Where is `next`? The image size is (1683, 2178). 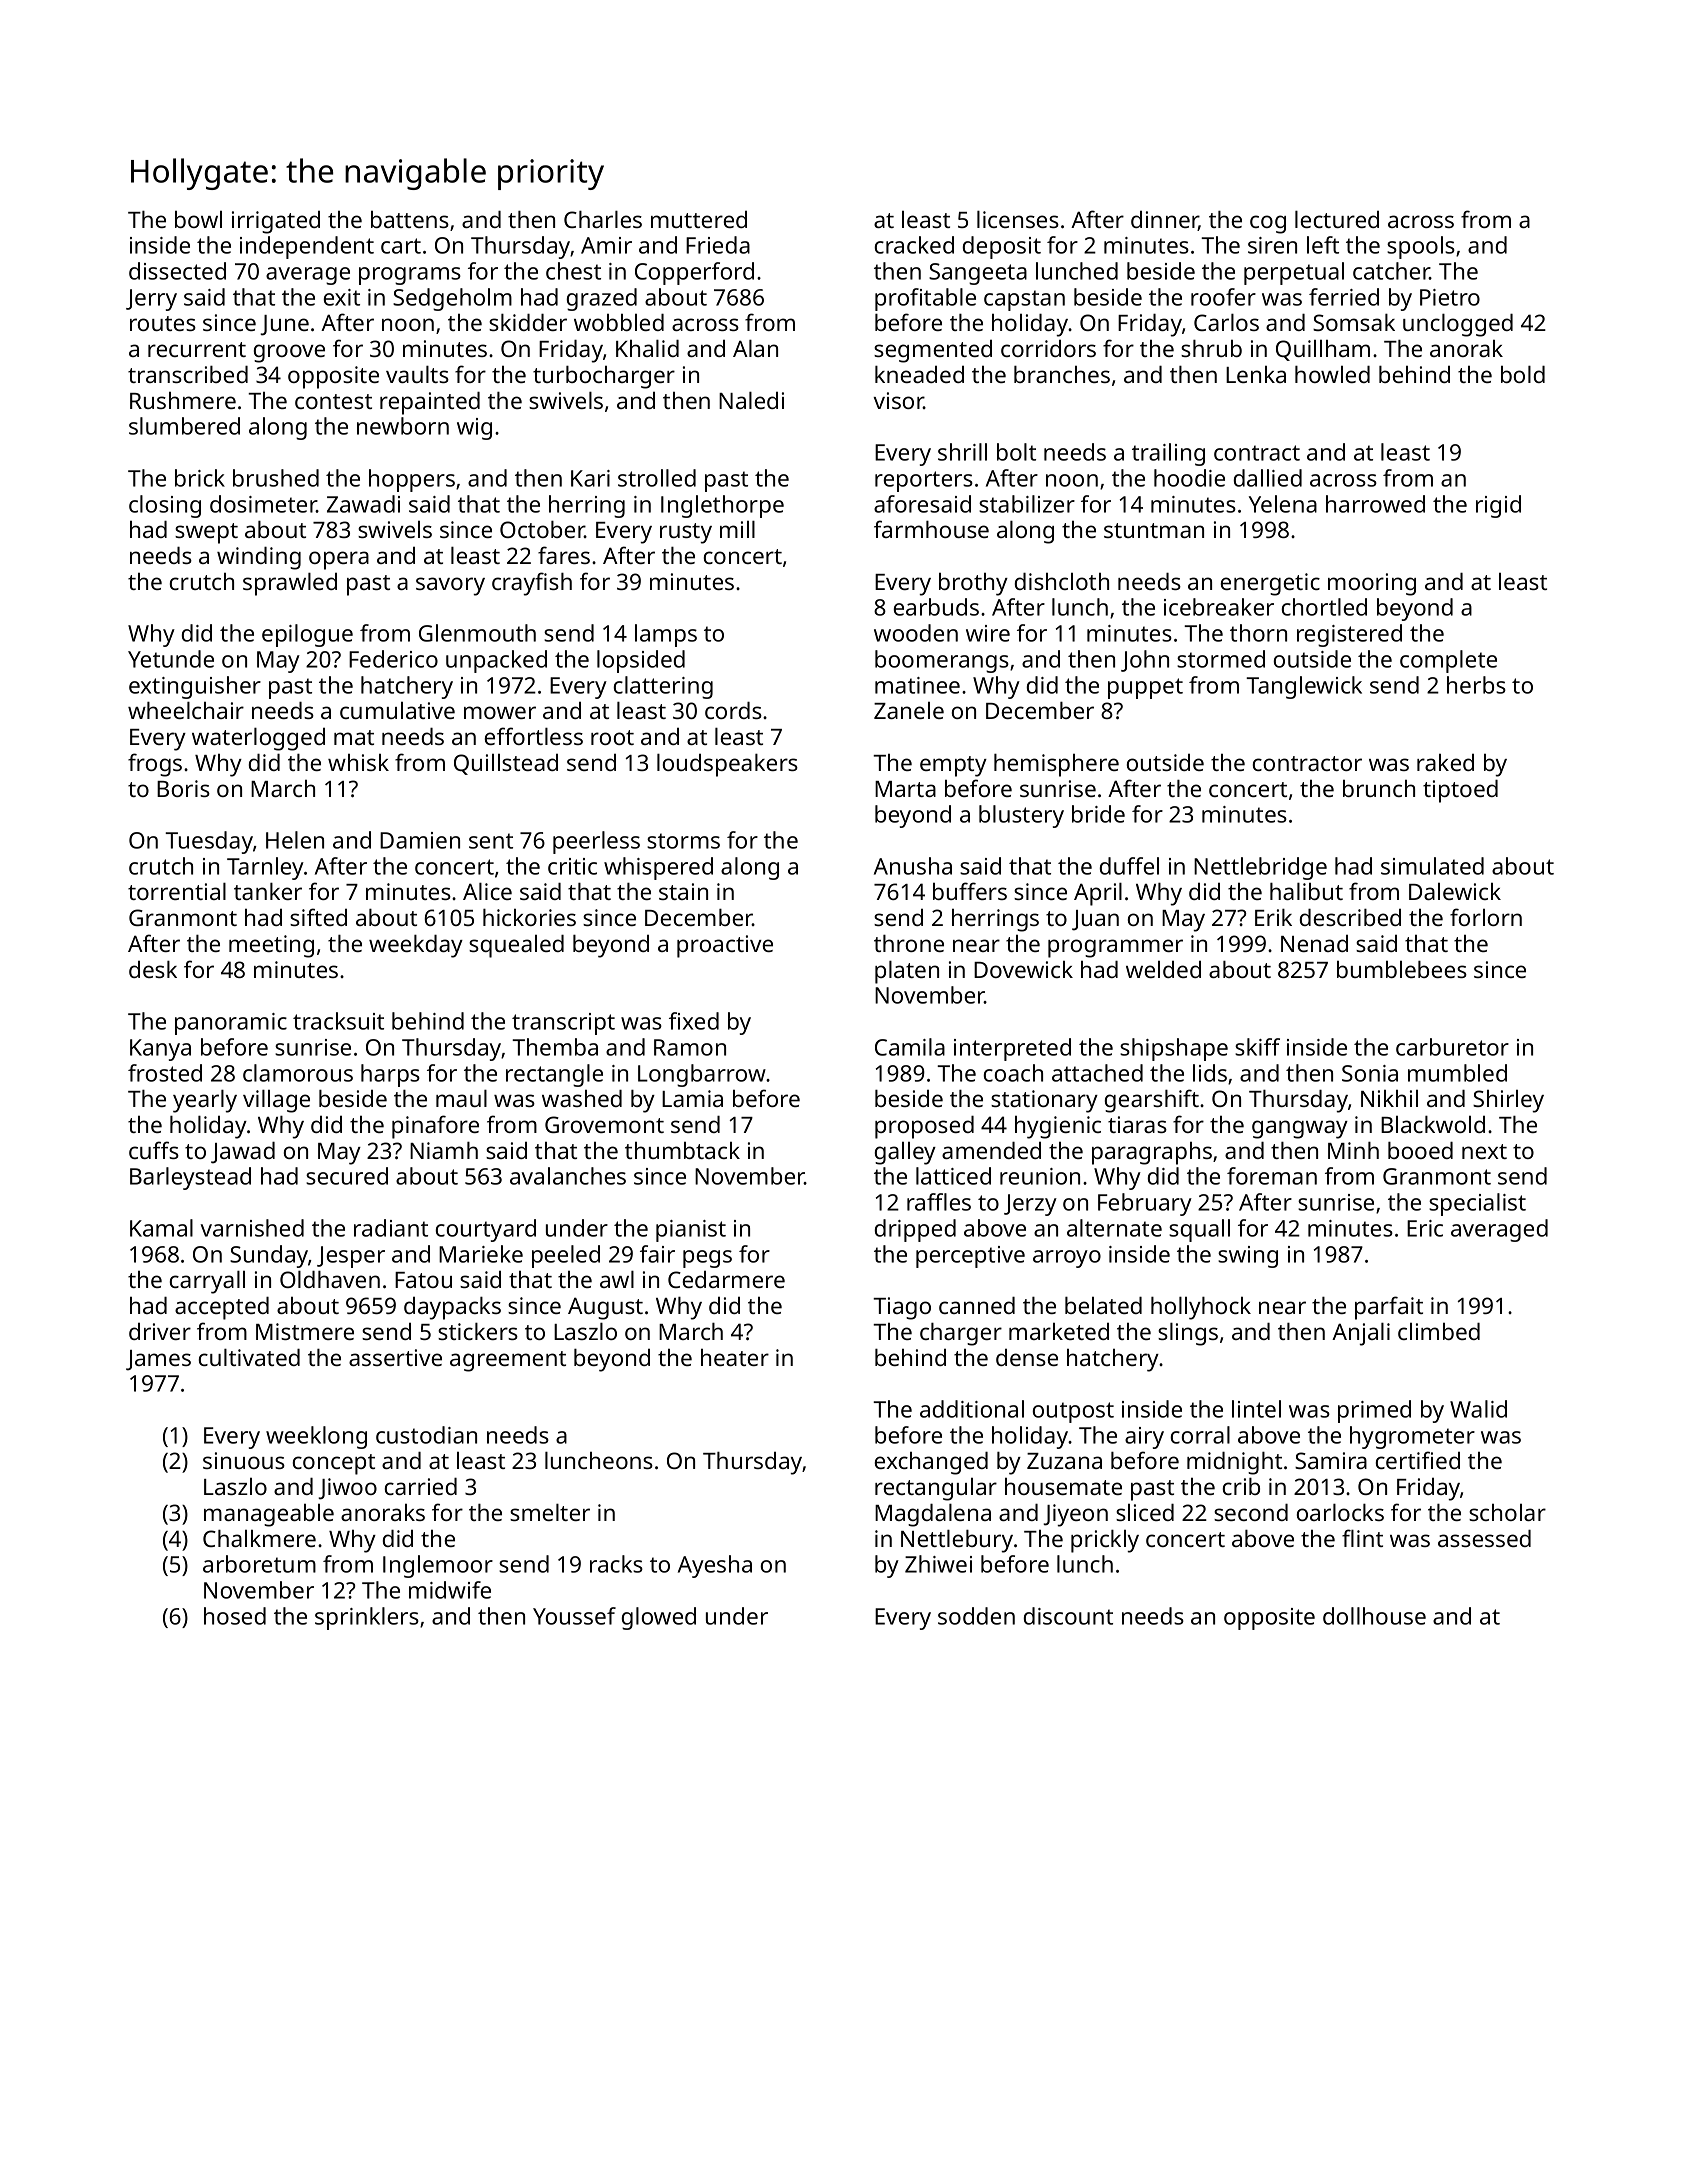
next is located at coordinates (1484, 1151).
